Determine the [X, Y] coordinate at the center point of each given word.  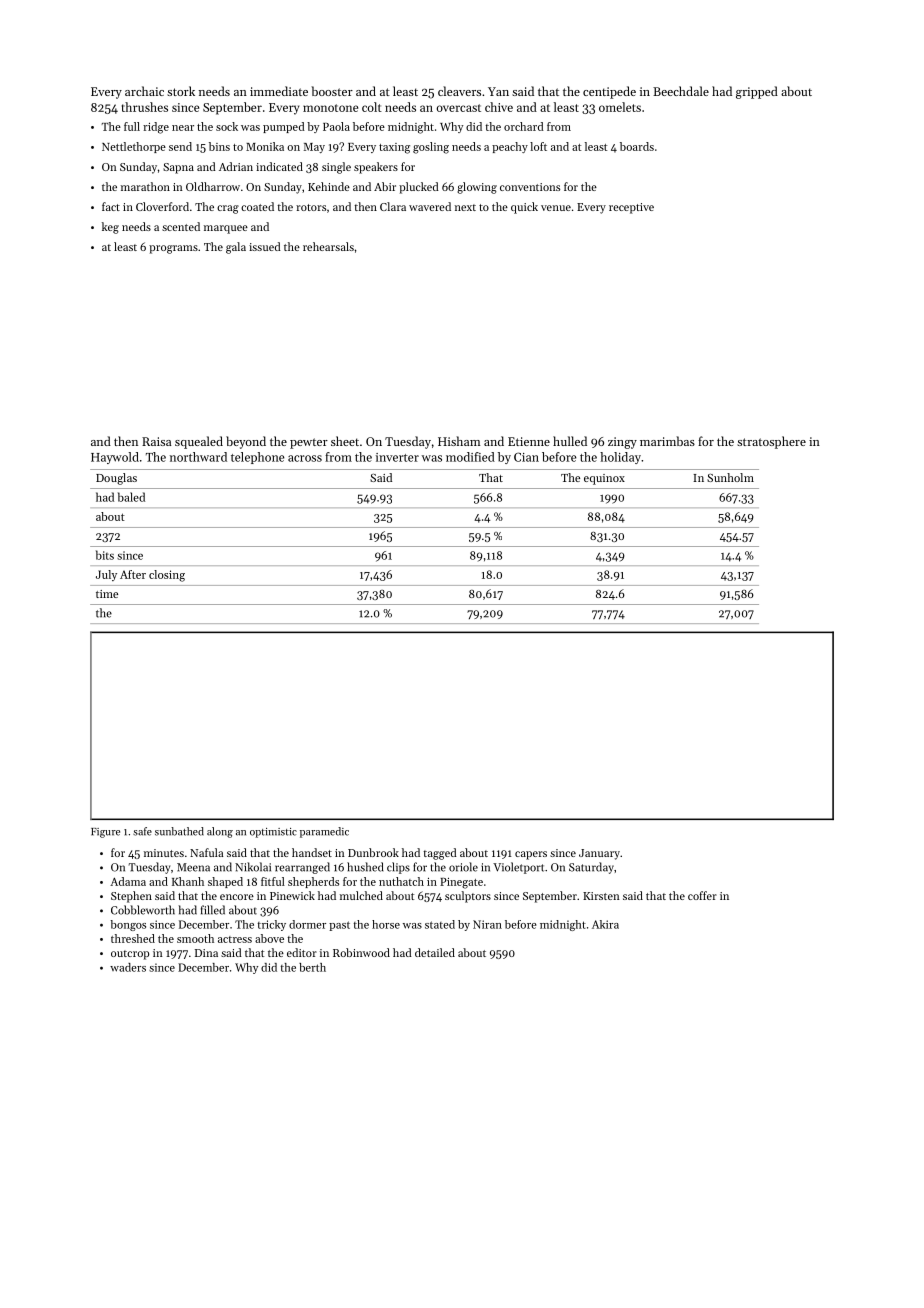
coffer [702, 895]
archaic [144, 91]
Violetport [518, 868]
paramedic [324, 832]
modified [470, 457]
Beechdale [681, 91]
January [599, 854]
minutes [164, 853]
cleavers [459, 91]
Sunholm [730, 477]
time [107, 594]
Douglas [116, 479]
